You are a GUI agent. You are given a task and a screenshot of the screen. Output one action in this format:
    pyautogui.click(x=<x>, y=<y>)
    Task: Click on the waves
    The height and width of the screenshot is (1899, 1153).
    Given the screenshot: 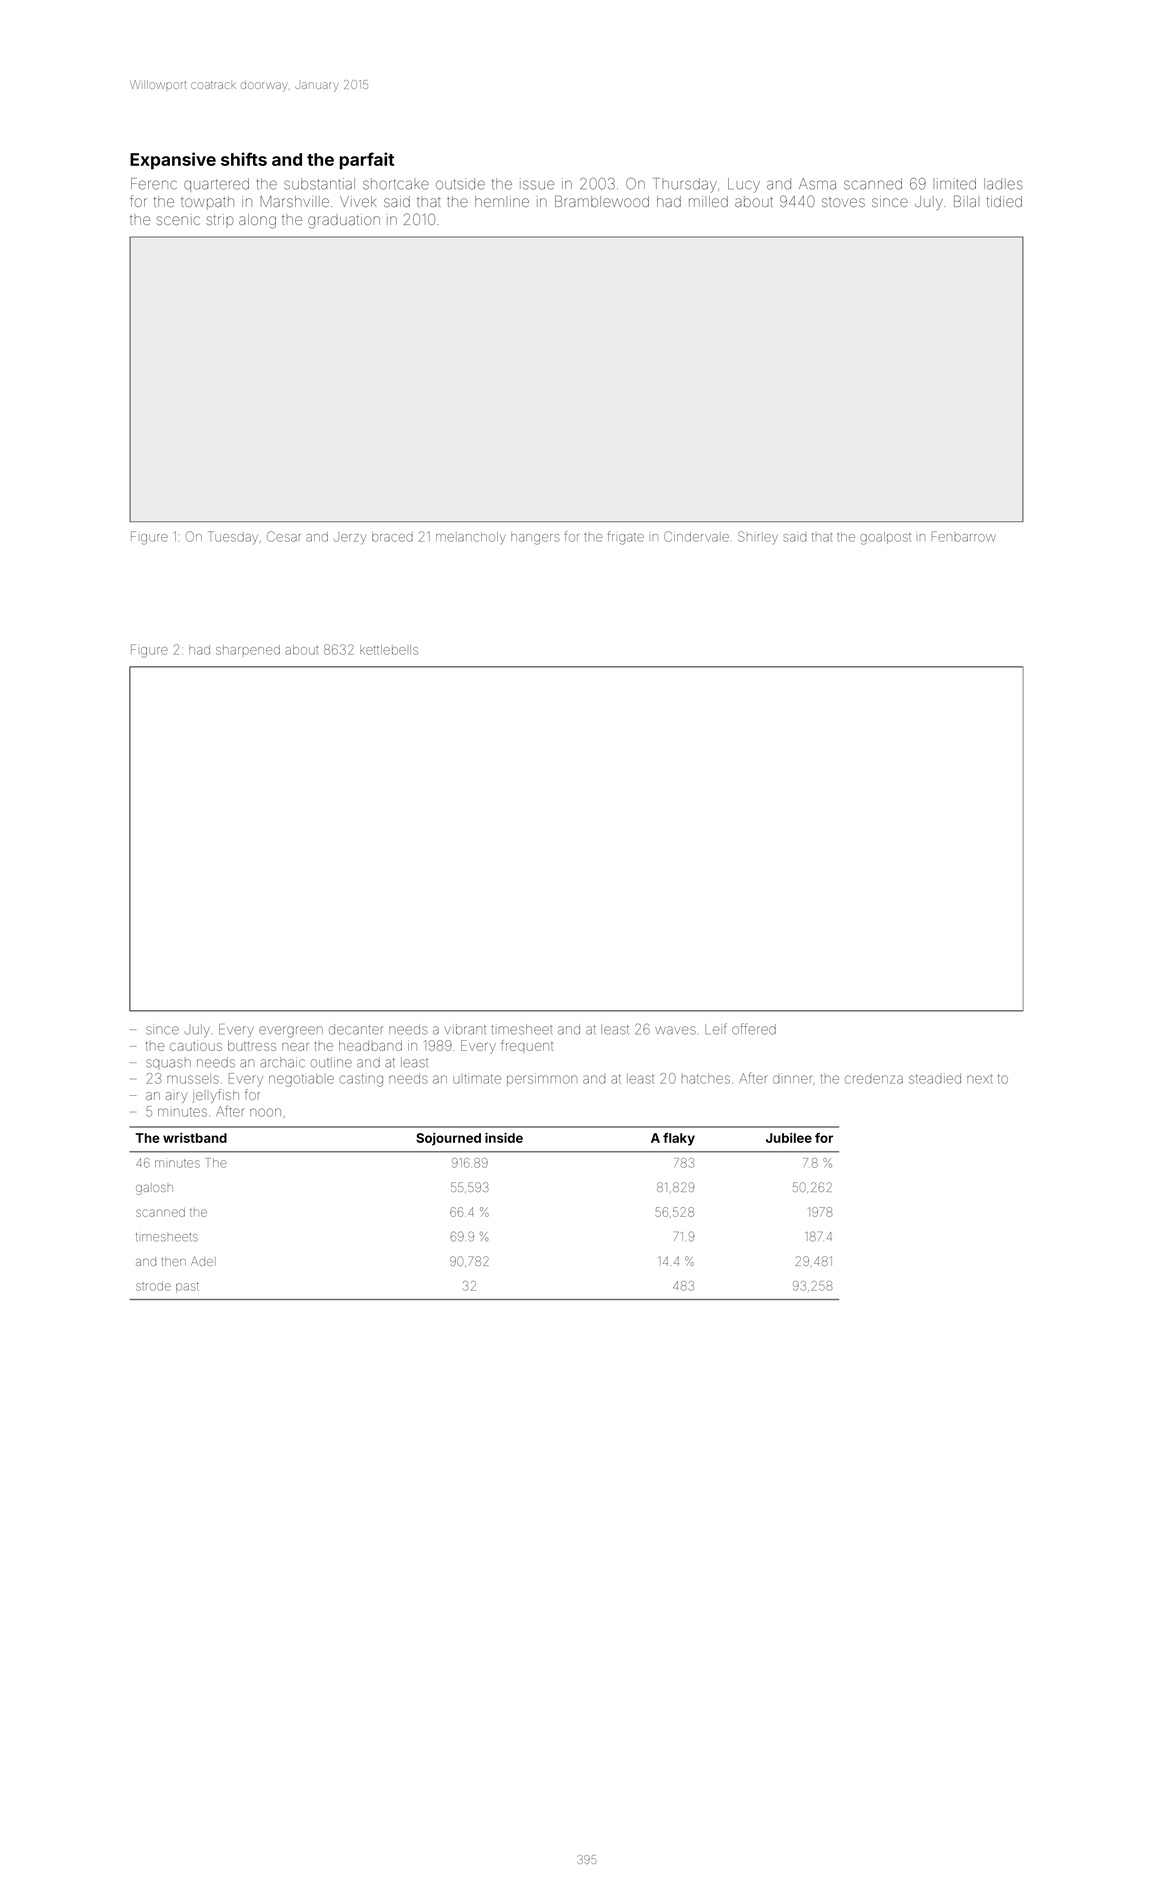 What is the action you would take?
    pyautogui.click(x=675, y=1030)
